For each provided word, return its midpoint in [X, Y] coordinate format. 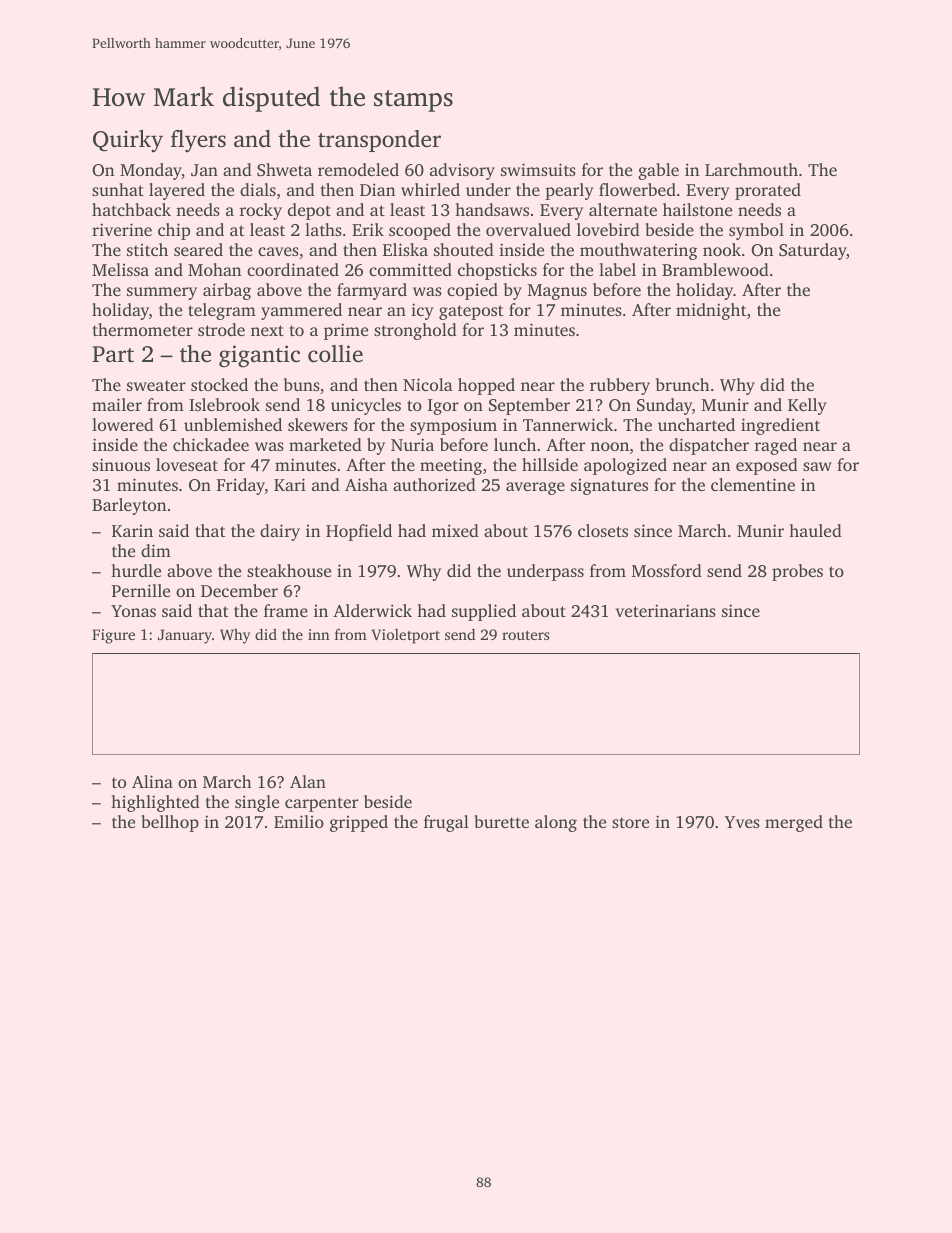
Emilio [299, 821]
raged [776, 446]
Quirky [128, 141]
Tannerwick [568, 424]
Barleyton [129, 506]
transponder [379, 141]
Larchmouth [751, 169]
